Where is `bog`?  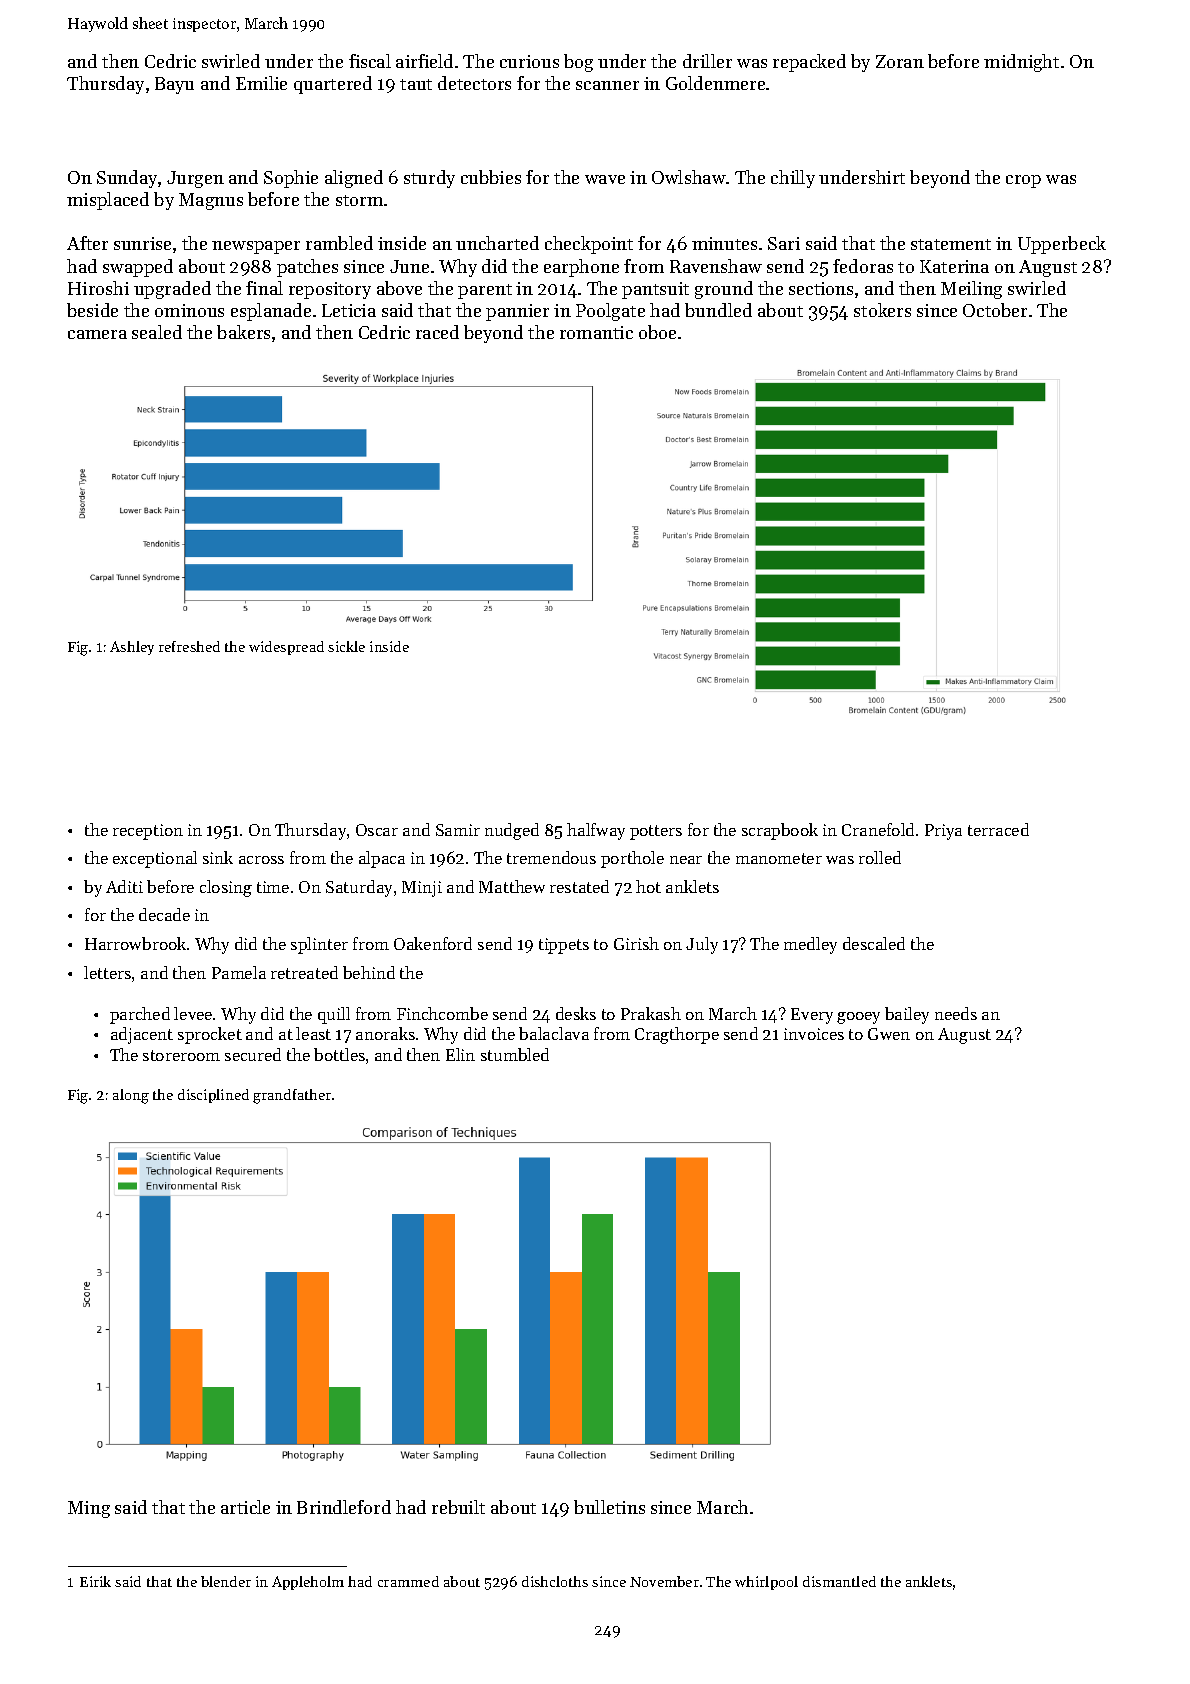 bog is located at coordinates (578, 63).
